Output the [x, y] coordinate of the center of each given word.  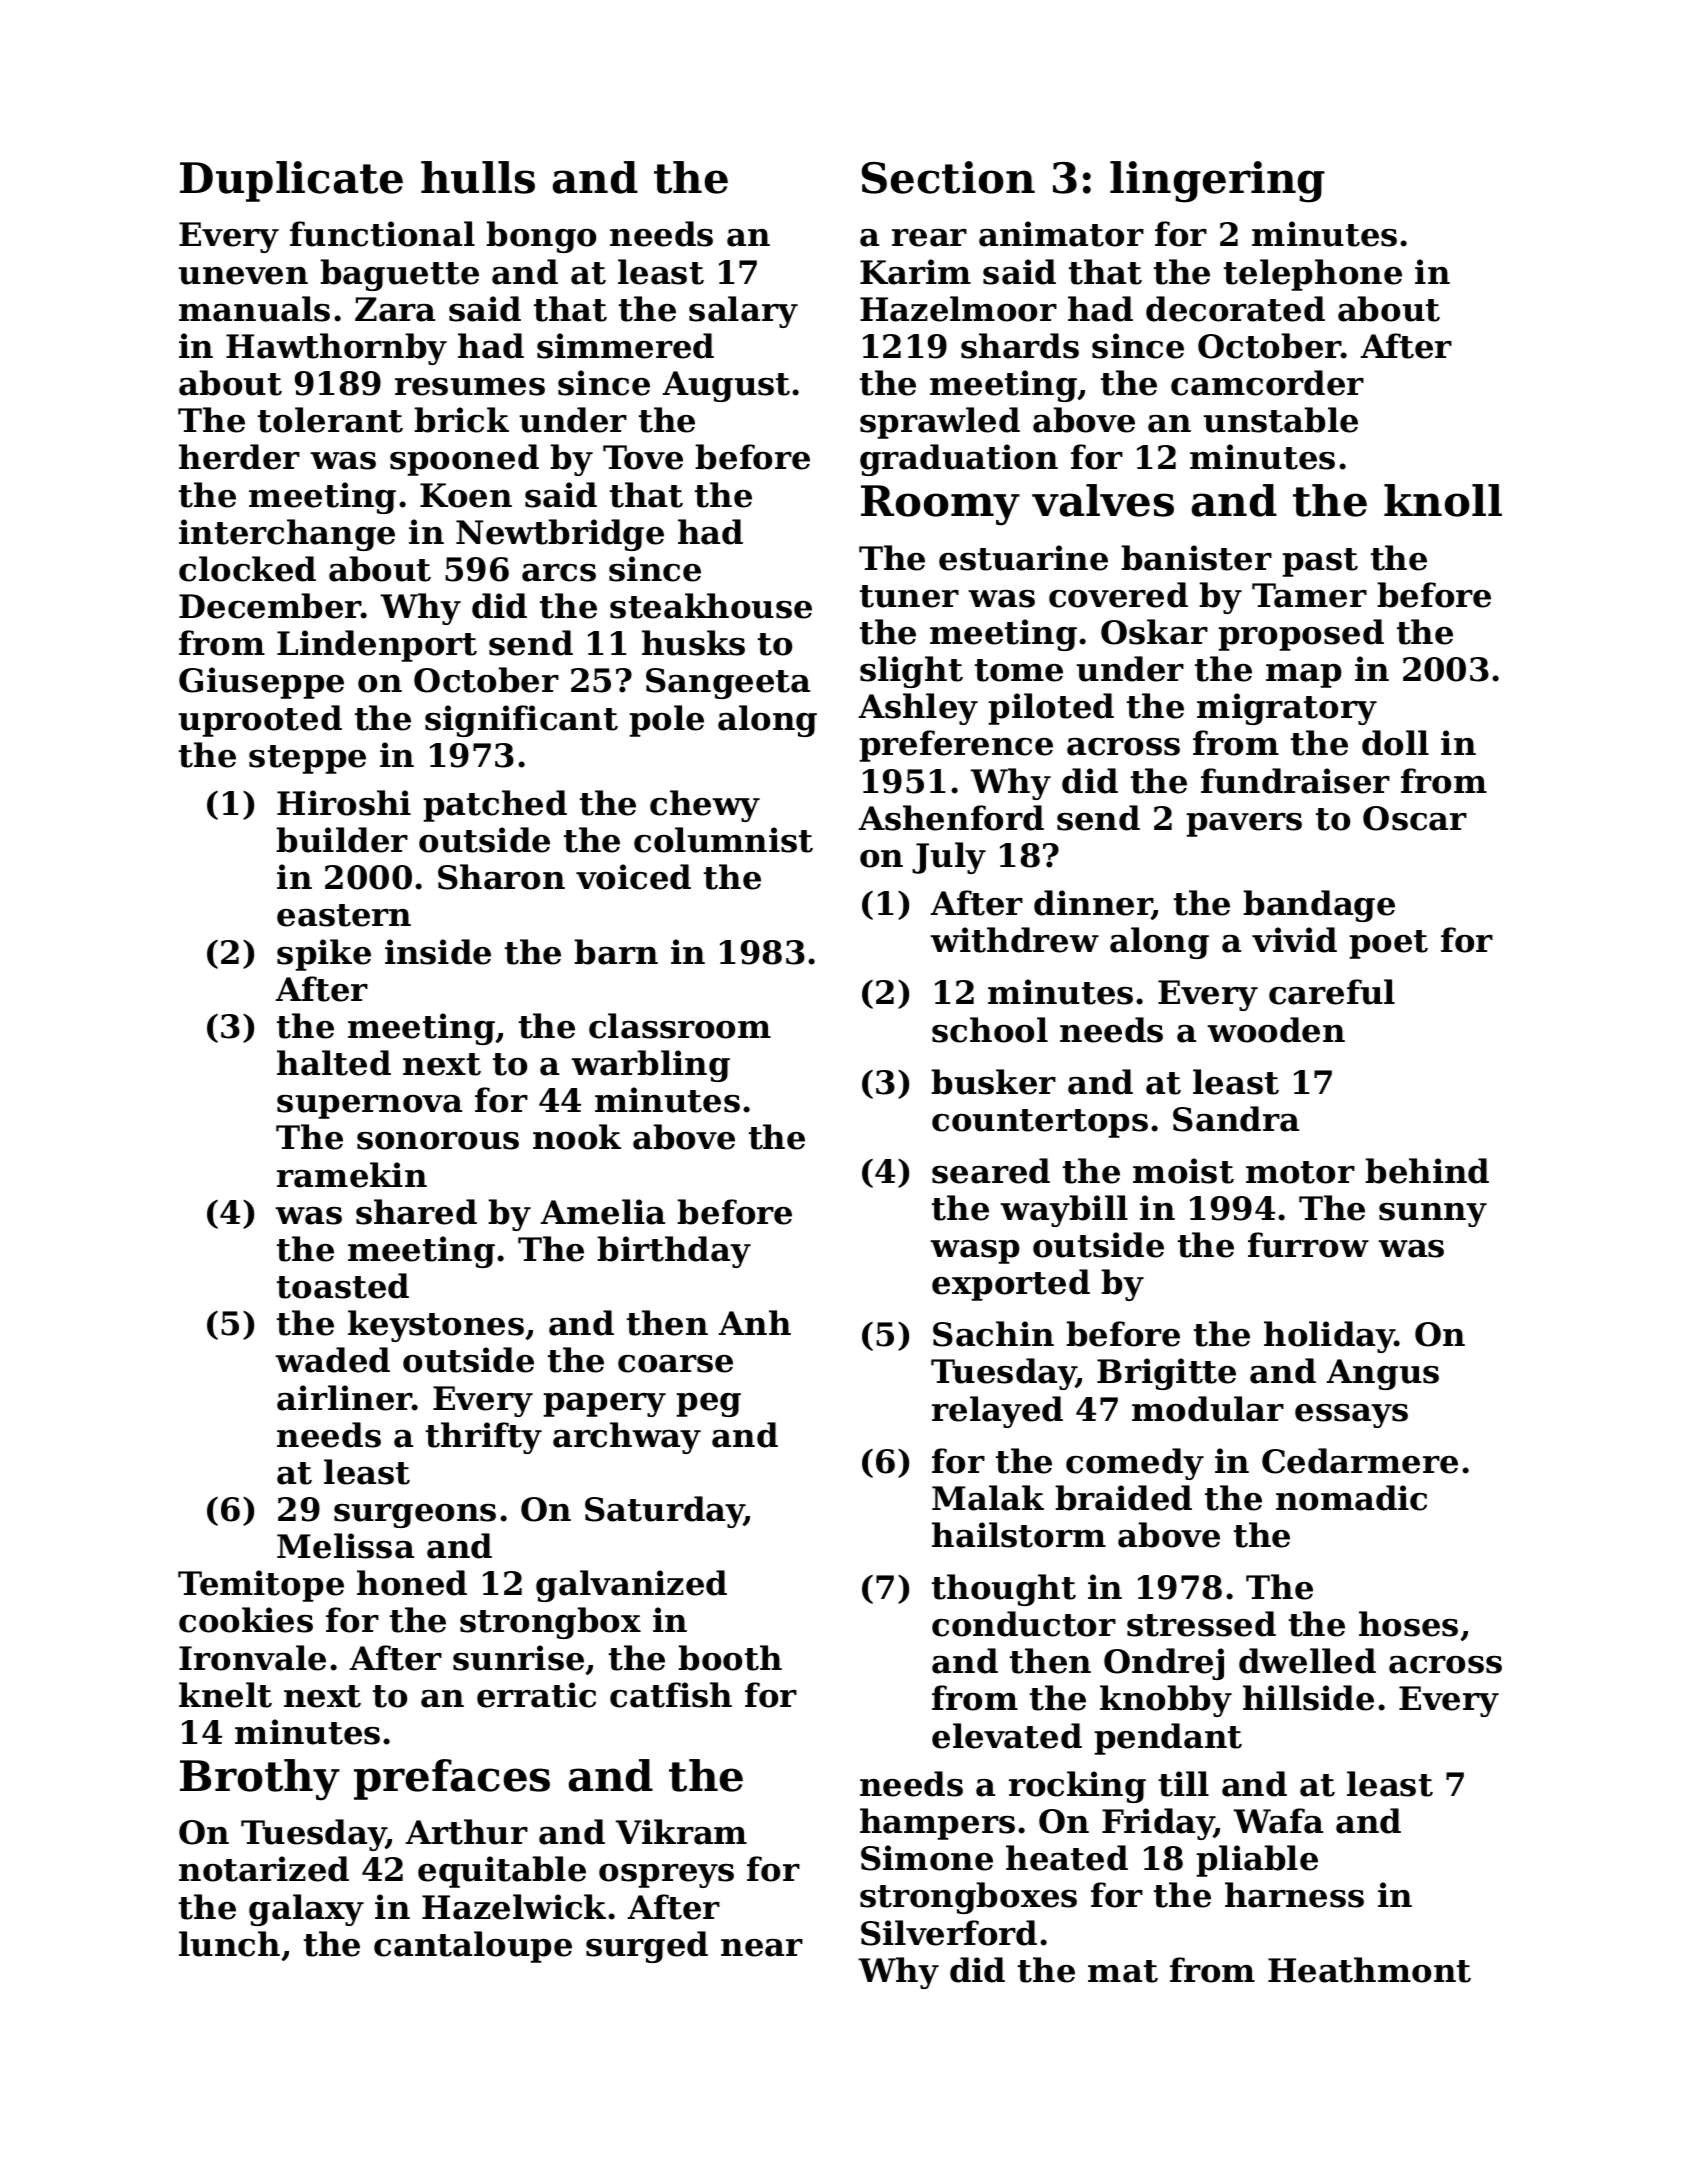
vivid [1294, 940]
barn [616, 952]
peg [708, 1405]
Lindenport [377, 646]
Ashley [918, 709]
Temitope [261, 1586]
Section [948, 177]
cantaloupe [473, 1947]
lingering [1217, 182]
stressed [1201, 1624]
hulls [478, 177]
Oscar [1415, 818]
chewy [705, 806]
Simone [927, 1858]
